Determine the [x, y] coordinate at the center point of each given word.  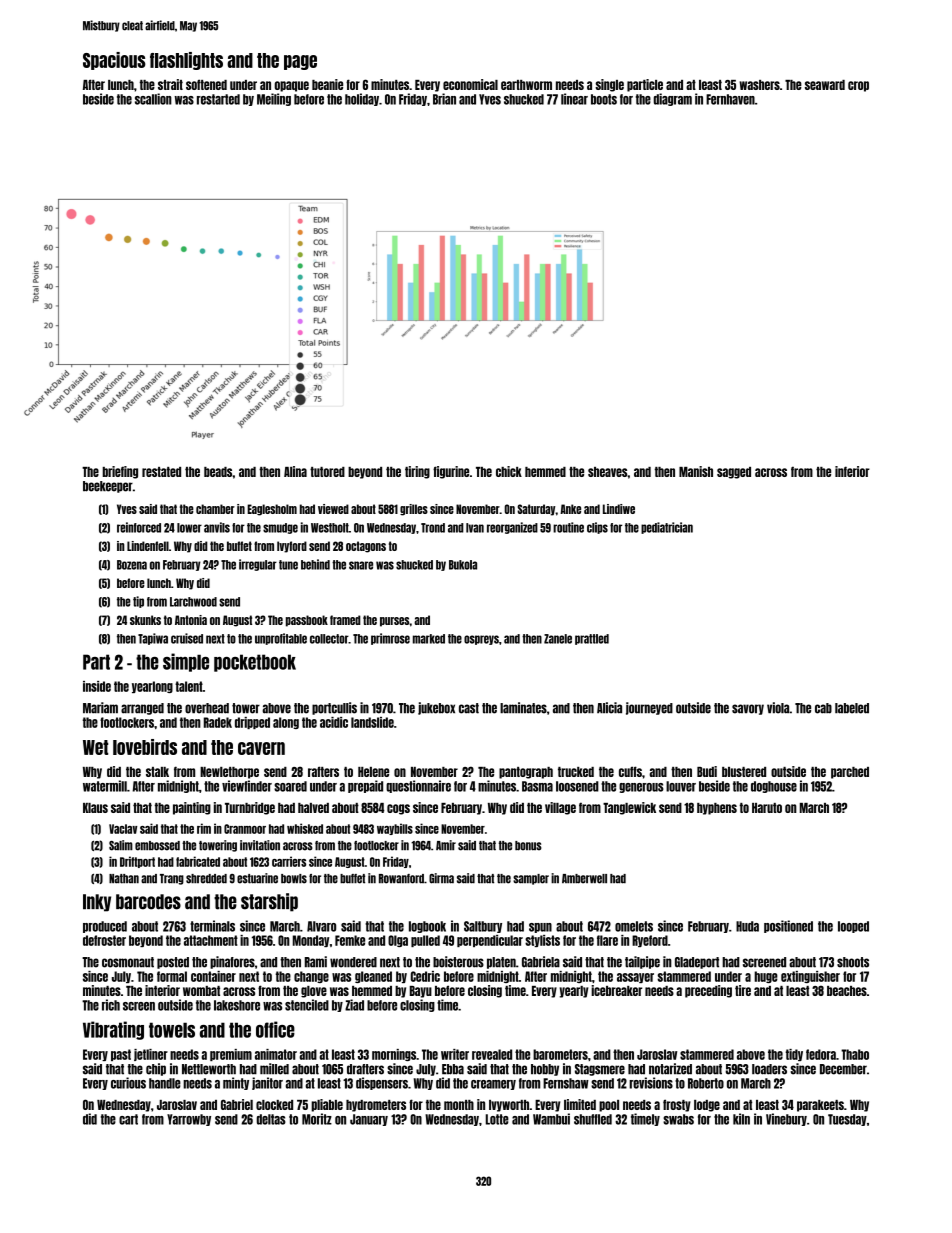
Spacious [114, 61]
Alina [295, 471]
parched [850, 773]
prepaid [365, 786]
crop [858, 86]
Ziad [354, 1005]
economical [470, 84]
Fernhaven [730, 99]
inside [97, 686]
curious [128, 1083]
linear [574, 99]
